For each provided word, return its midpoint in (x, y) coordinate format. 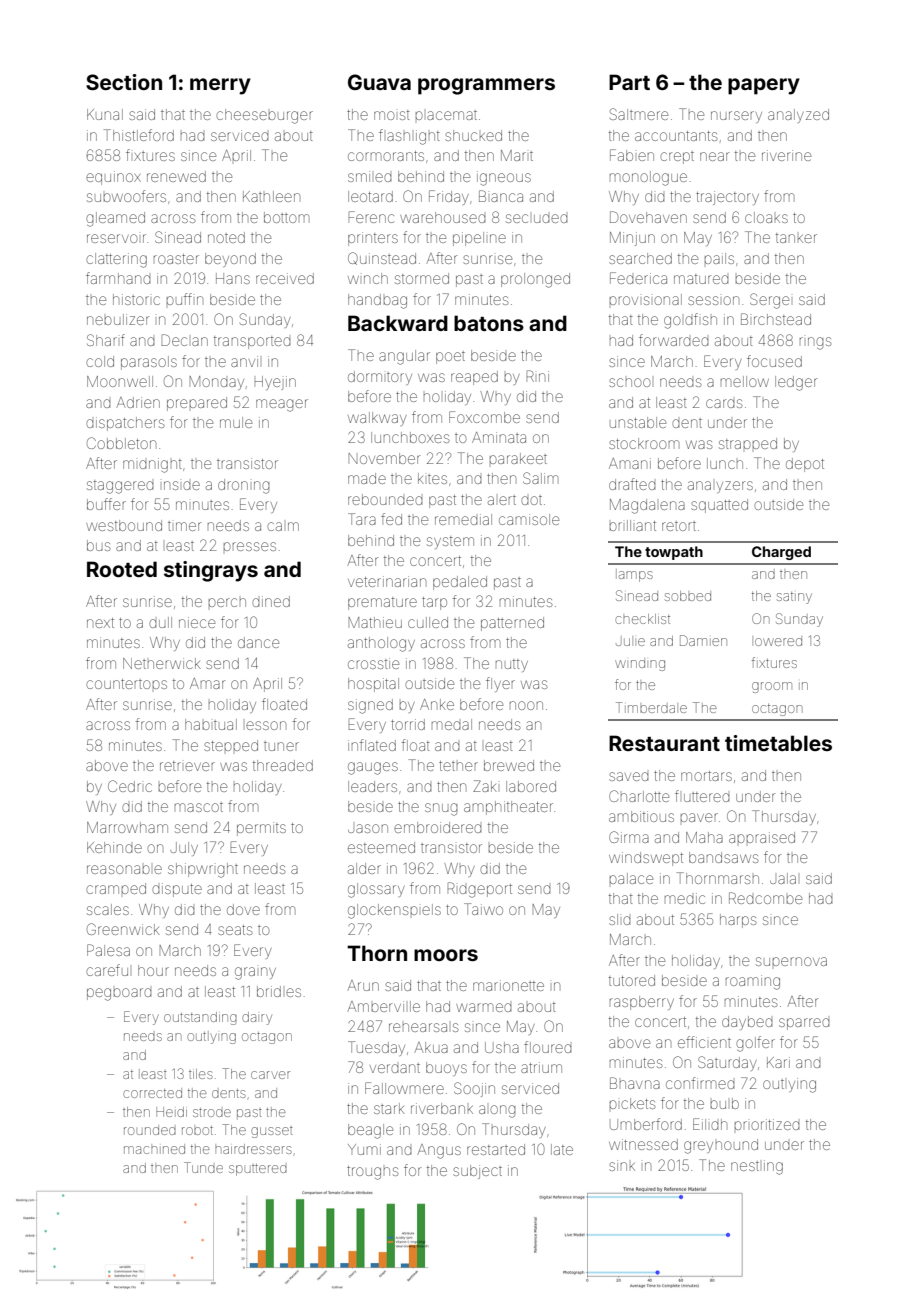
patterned (512, 624)
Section (124, 82)
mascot (199, 807)
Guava (379, 82)
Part (629, 82)
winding (640, 665)
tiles (201, 1074)
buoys (446, 1069)
